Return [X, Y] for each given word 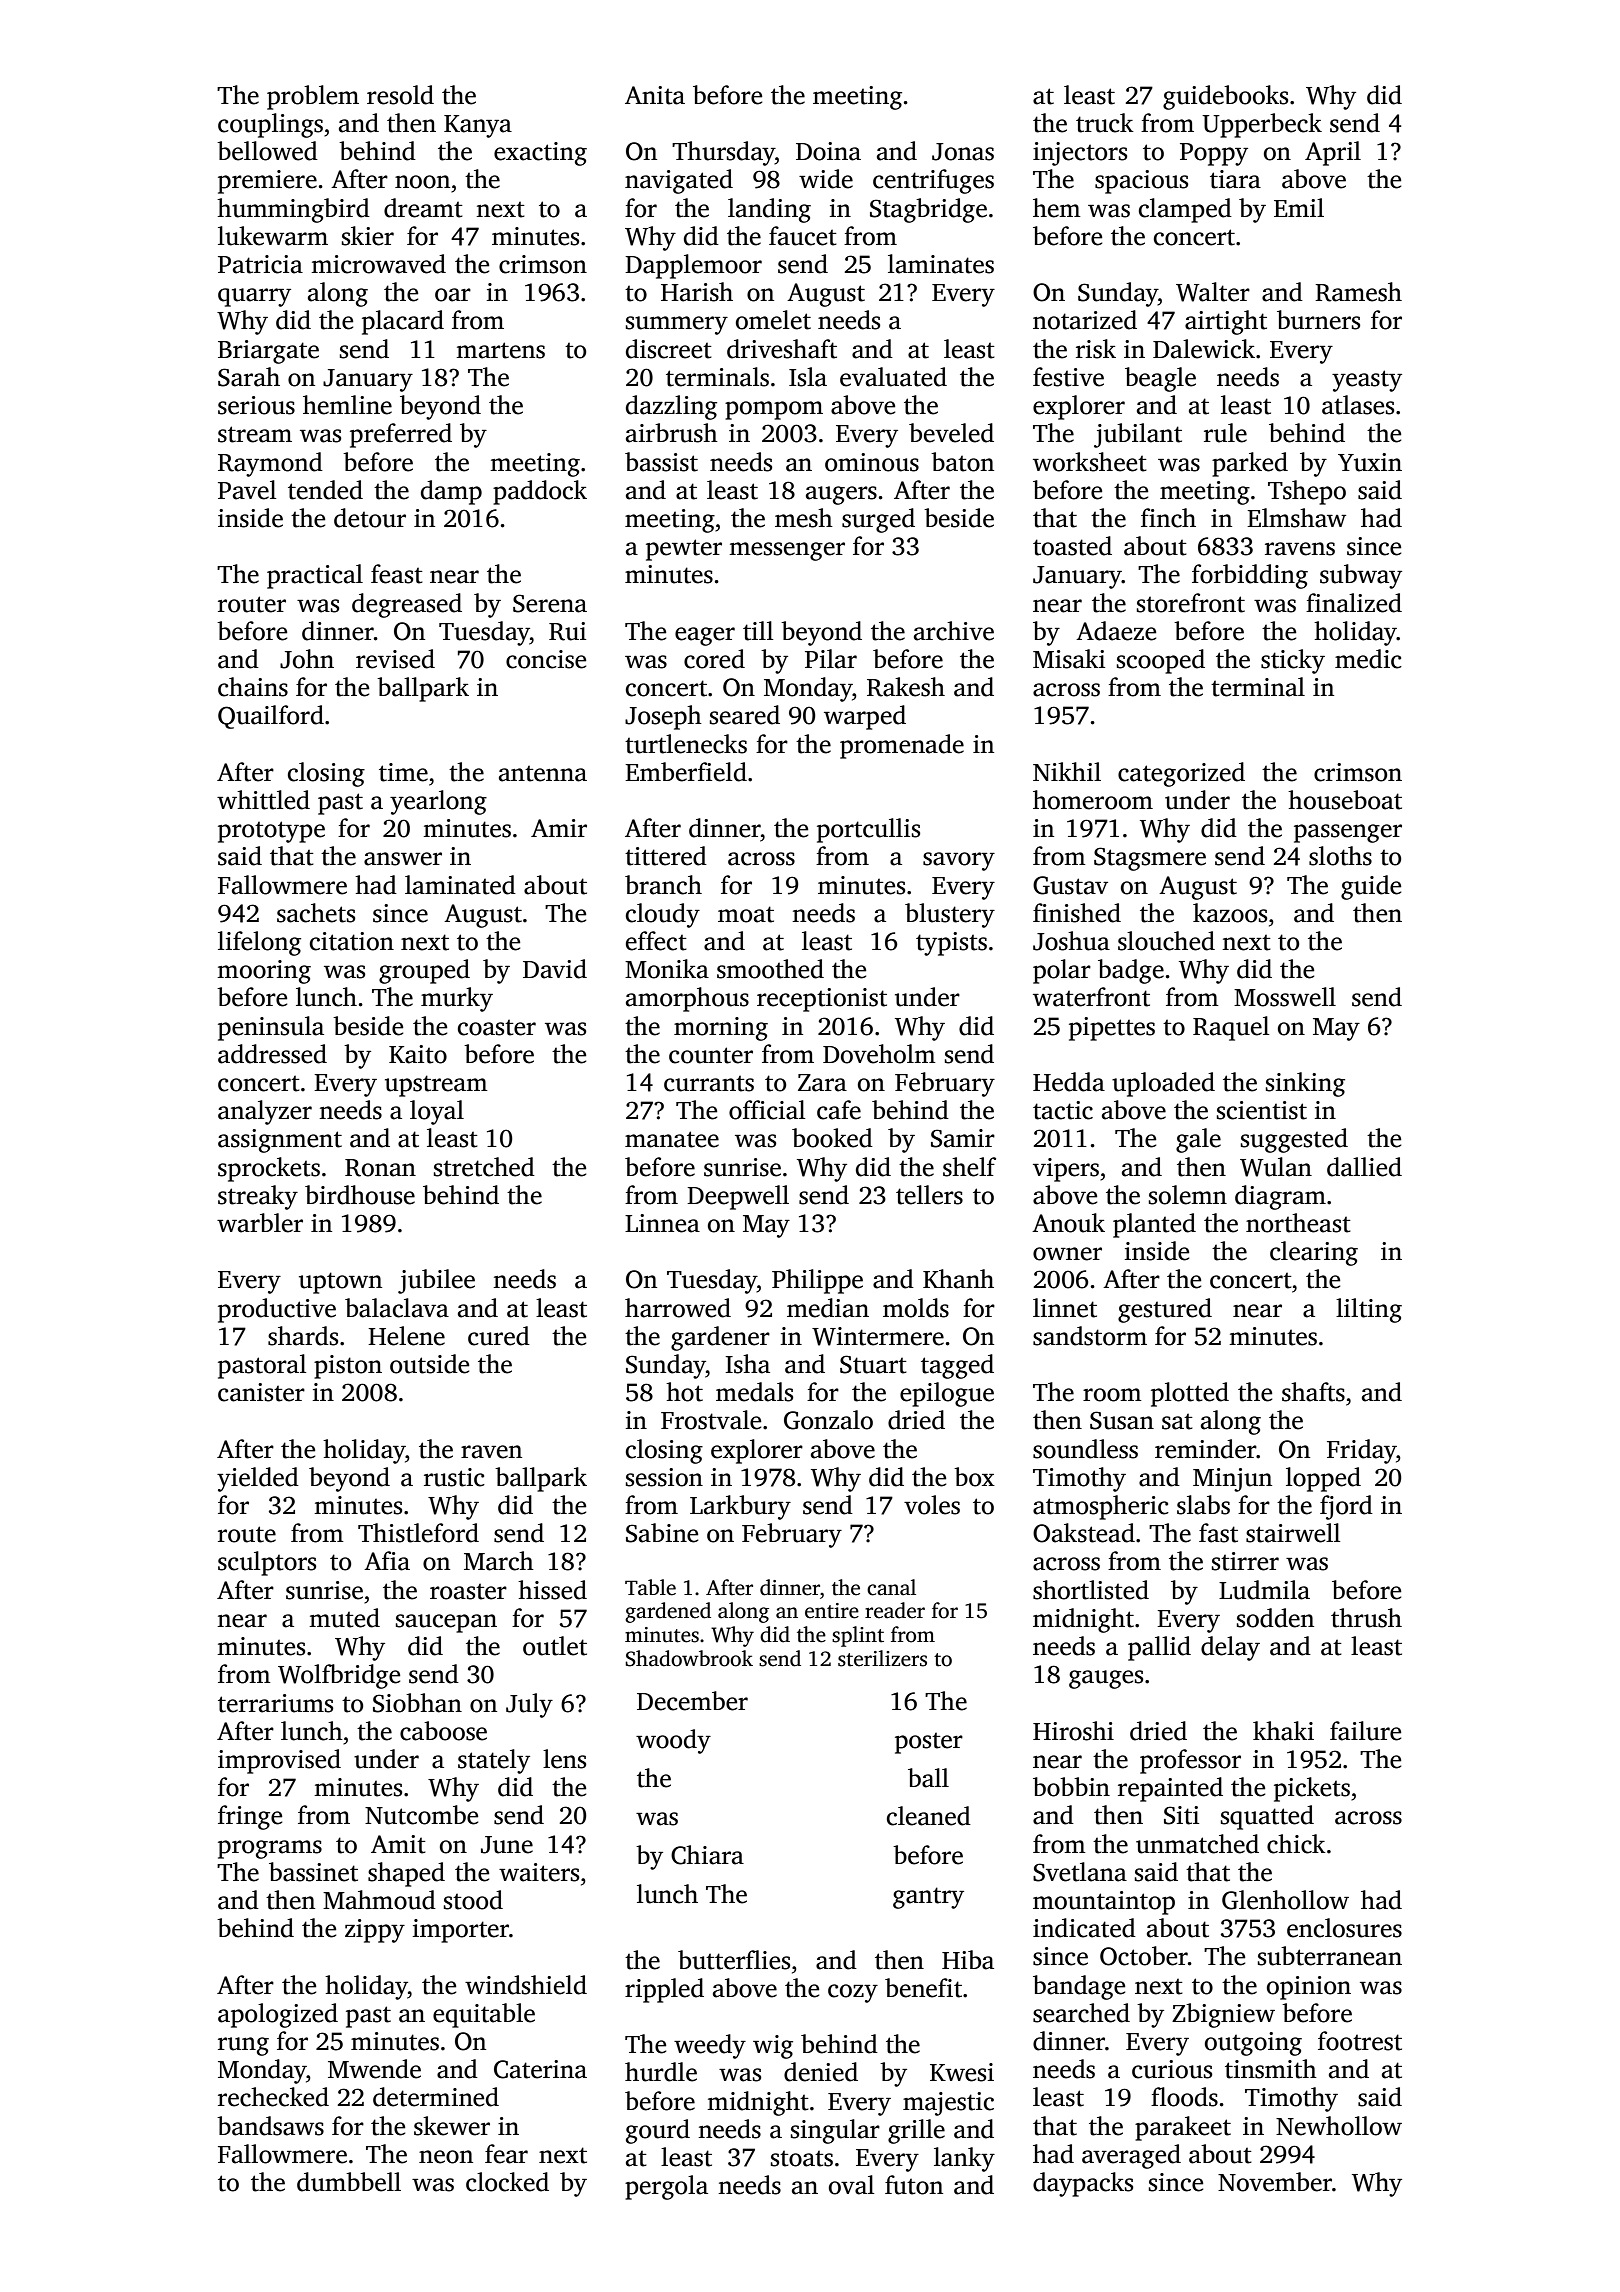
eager [705, 636]
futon [914, 2185]
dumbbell [349, 2182]
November [1275, 2182]
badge [1131, 971]
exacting [540, 154]
